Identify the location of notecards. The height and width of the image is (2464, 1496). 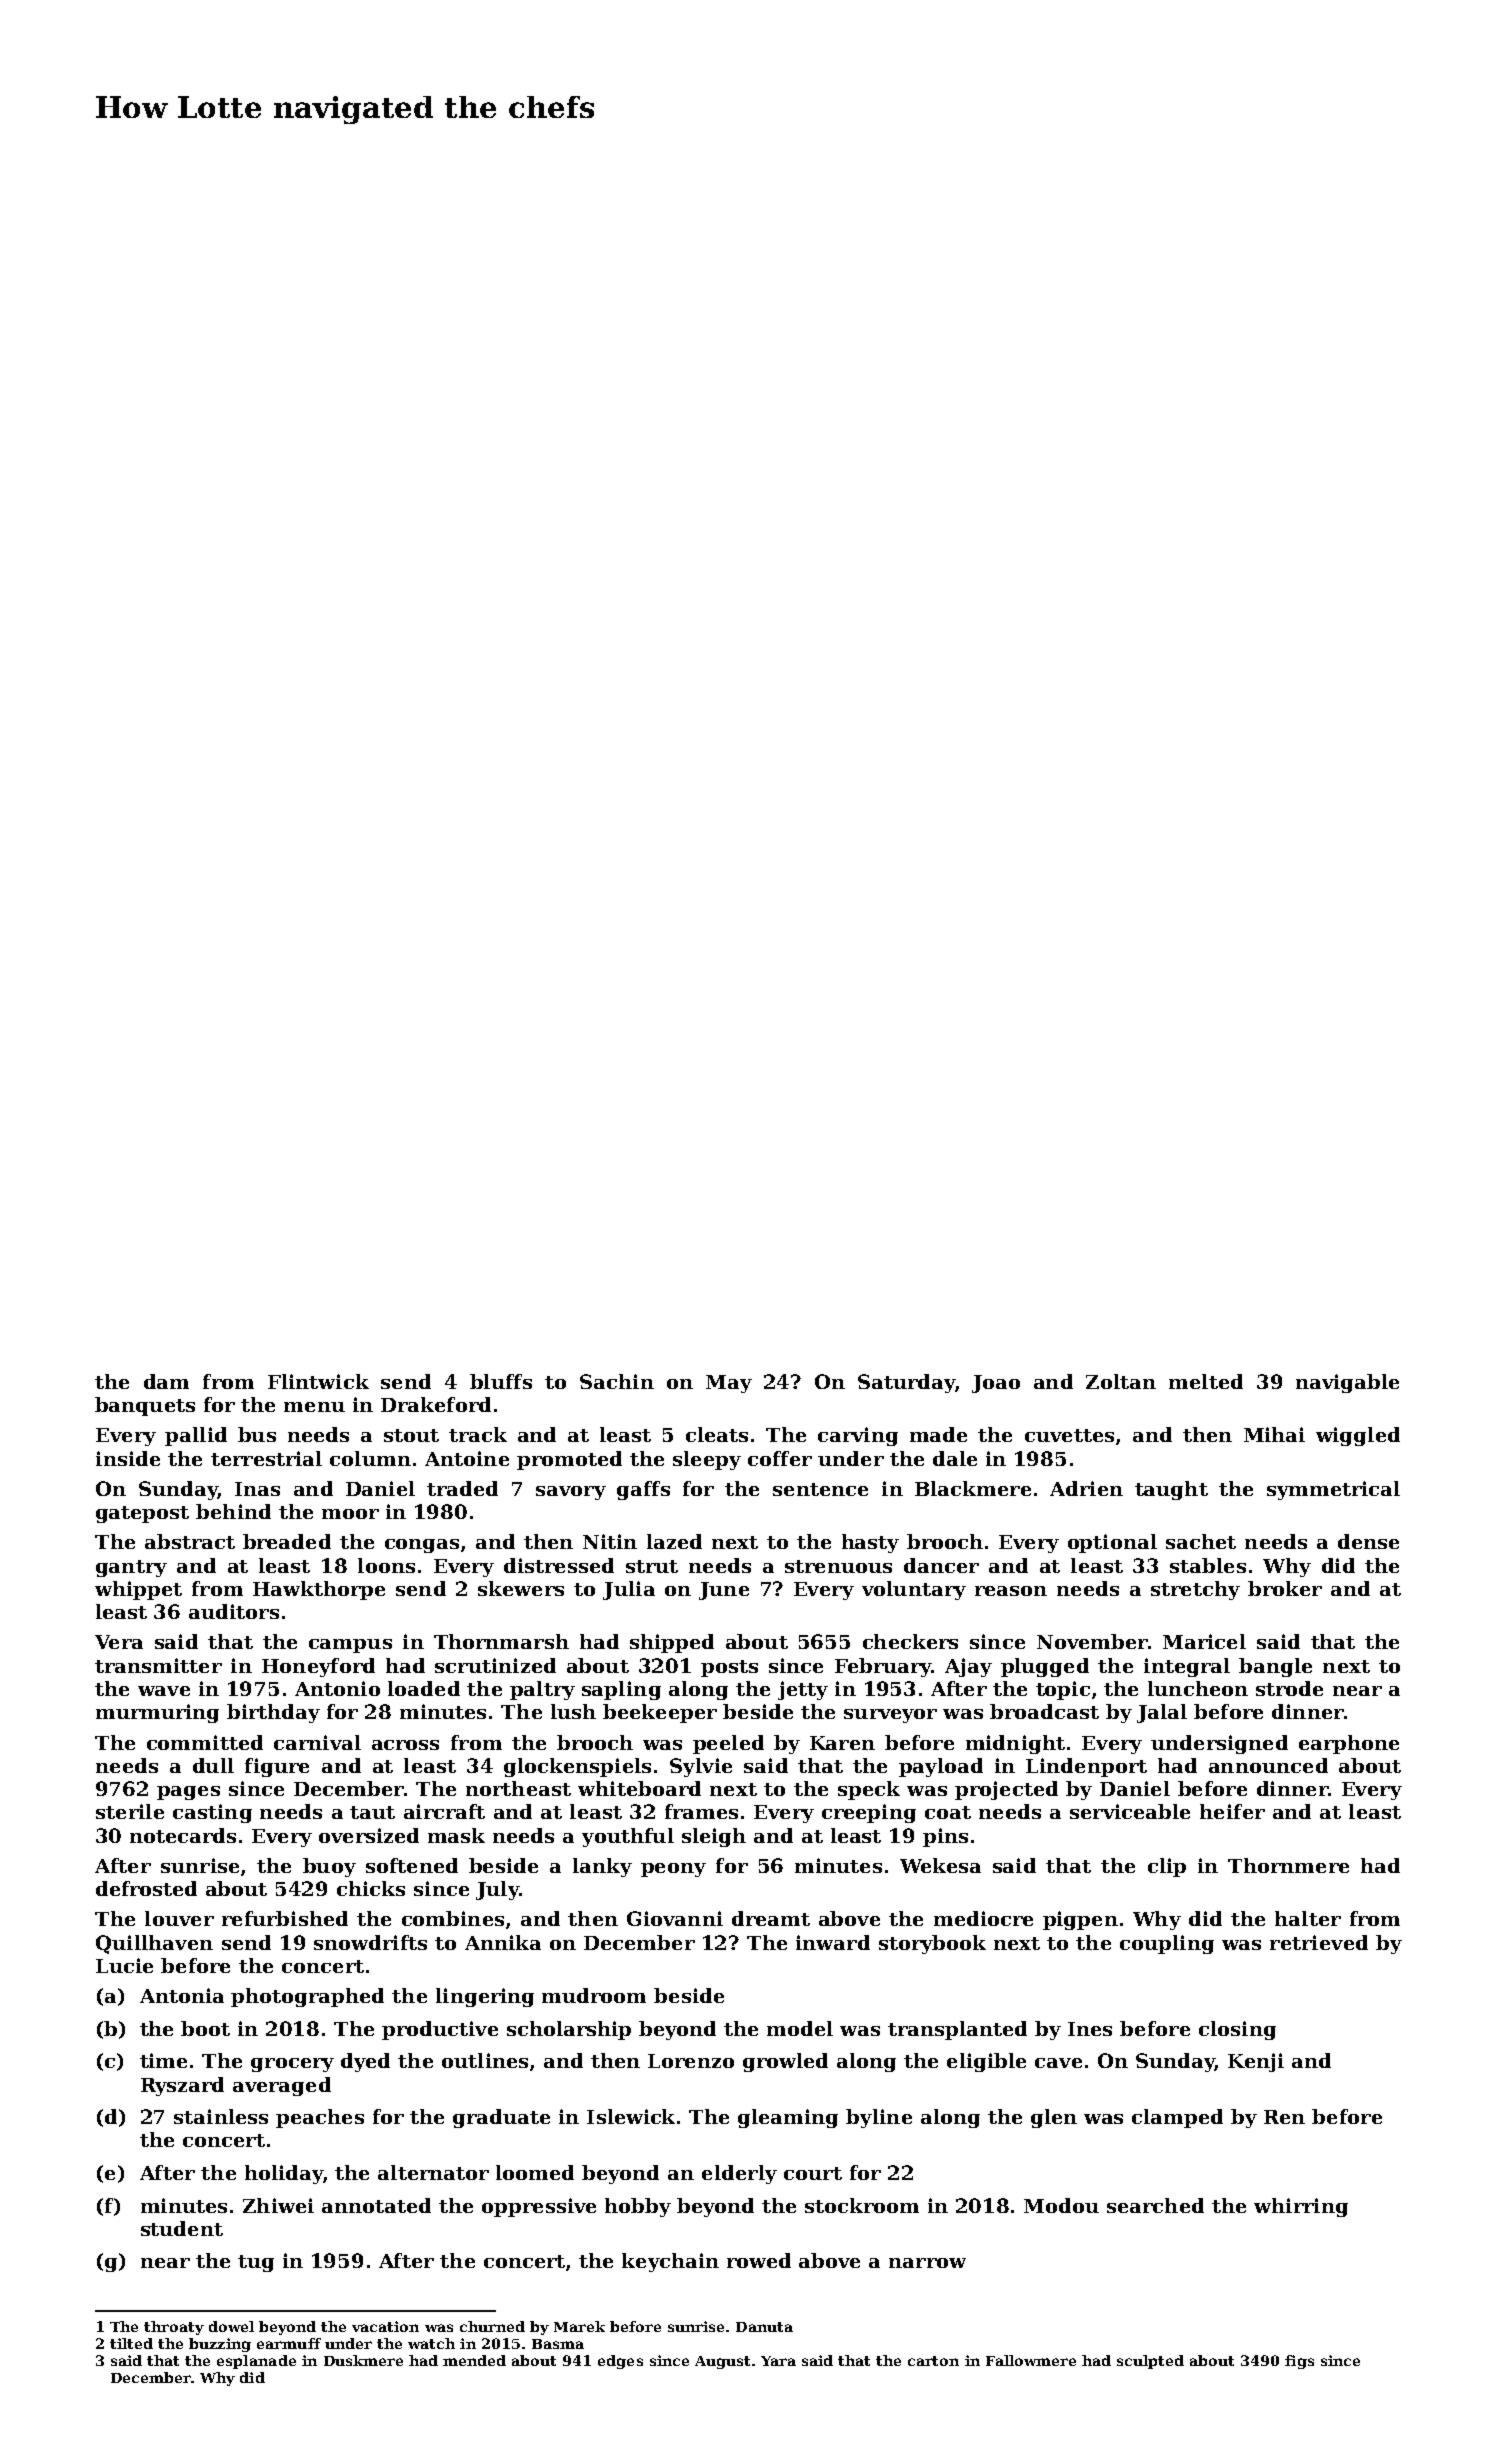
(183, 1835).
